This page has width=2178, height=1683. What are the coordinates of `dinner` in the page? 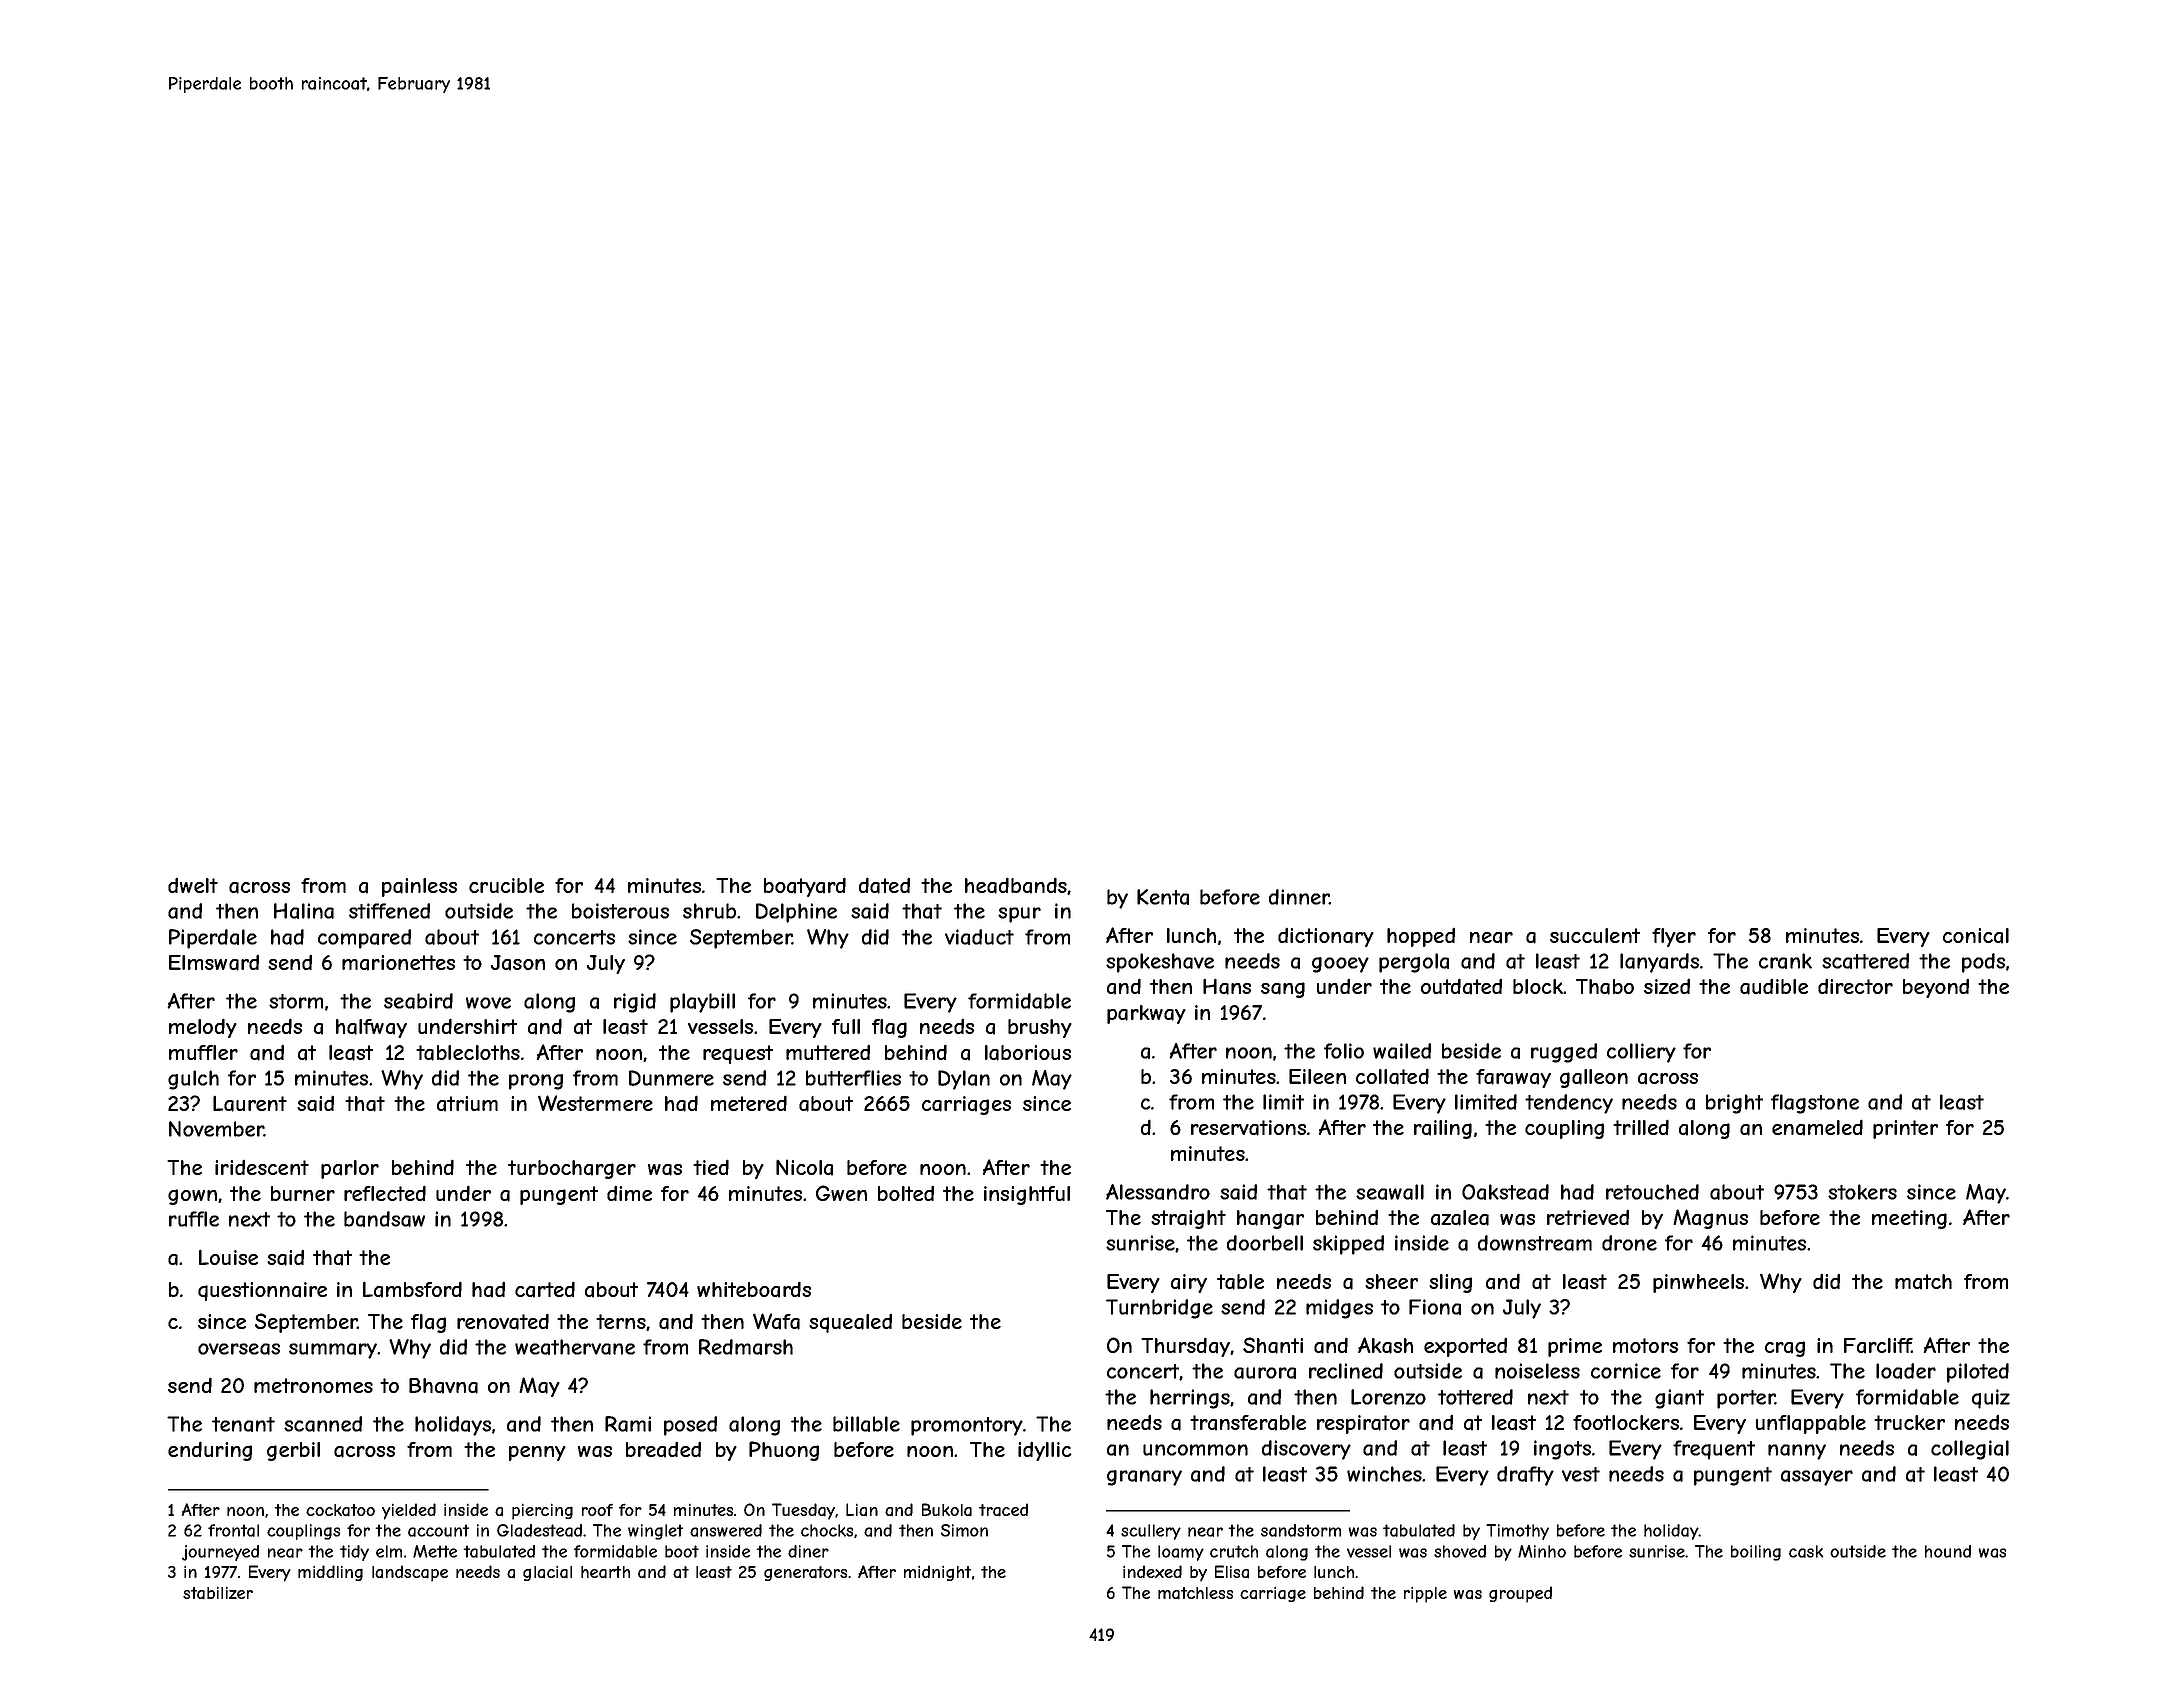 It's located at (1299, 897).
